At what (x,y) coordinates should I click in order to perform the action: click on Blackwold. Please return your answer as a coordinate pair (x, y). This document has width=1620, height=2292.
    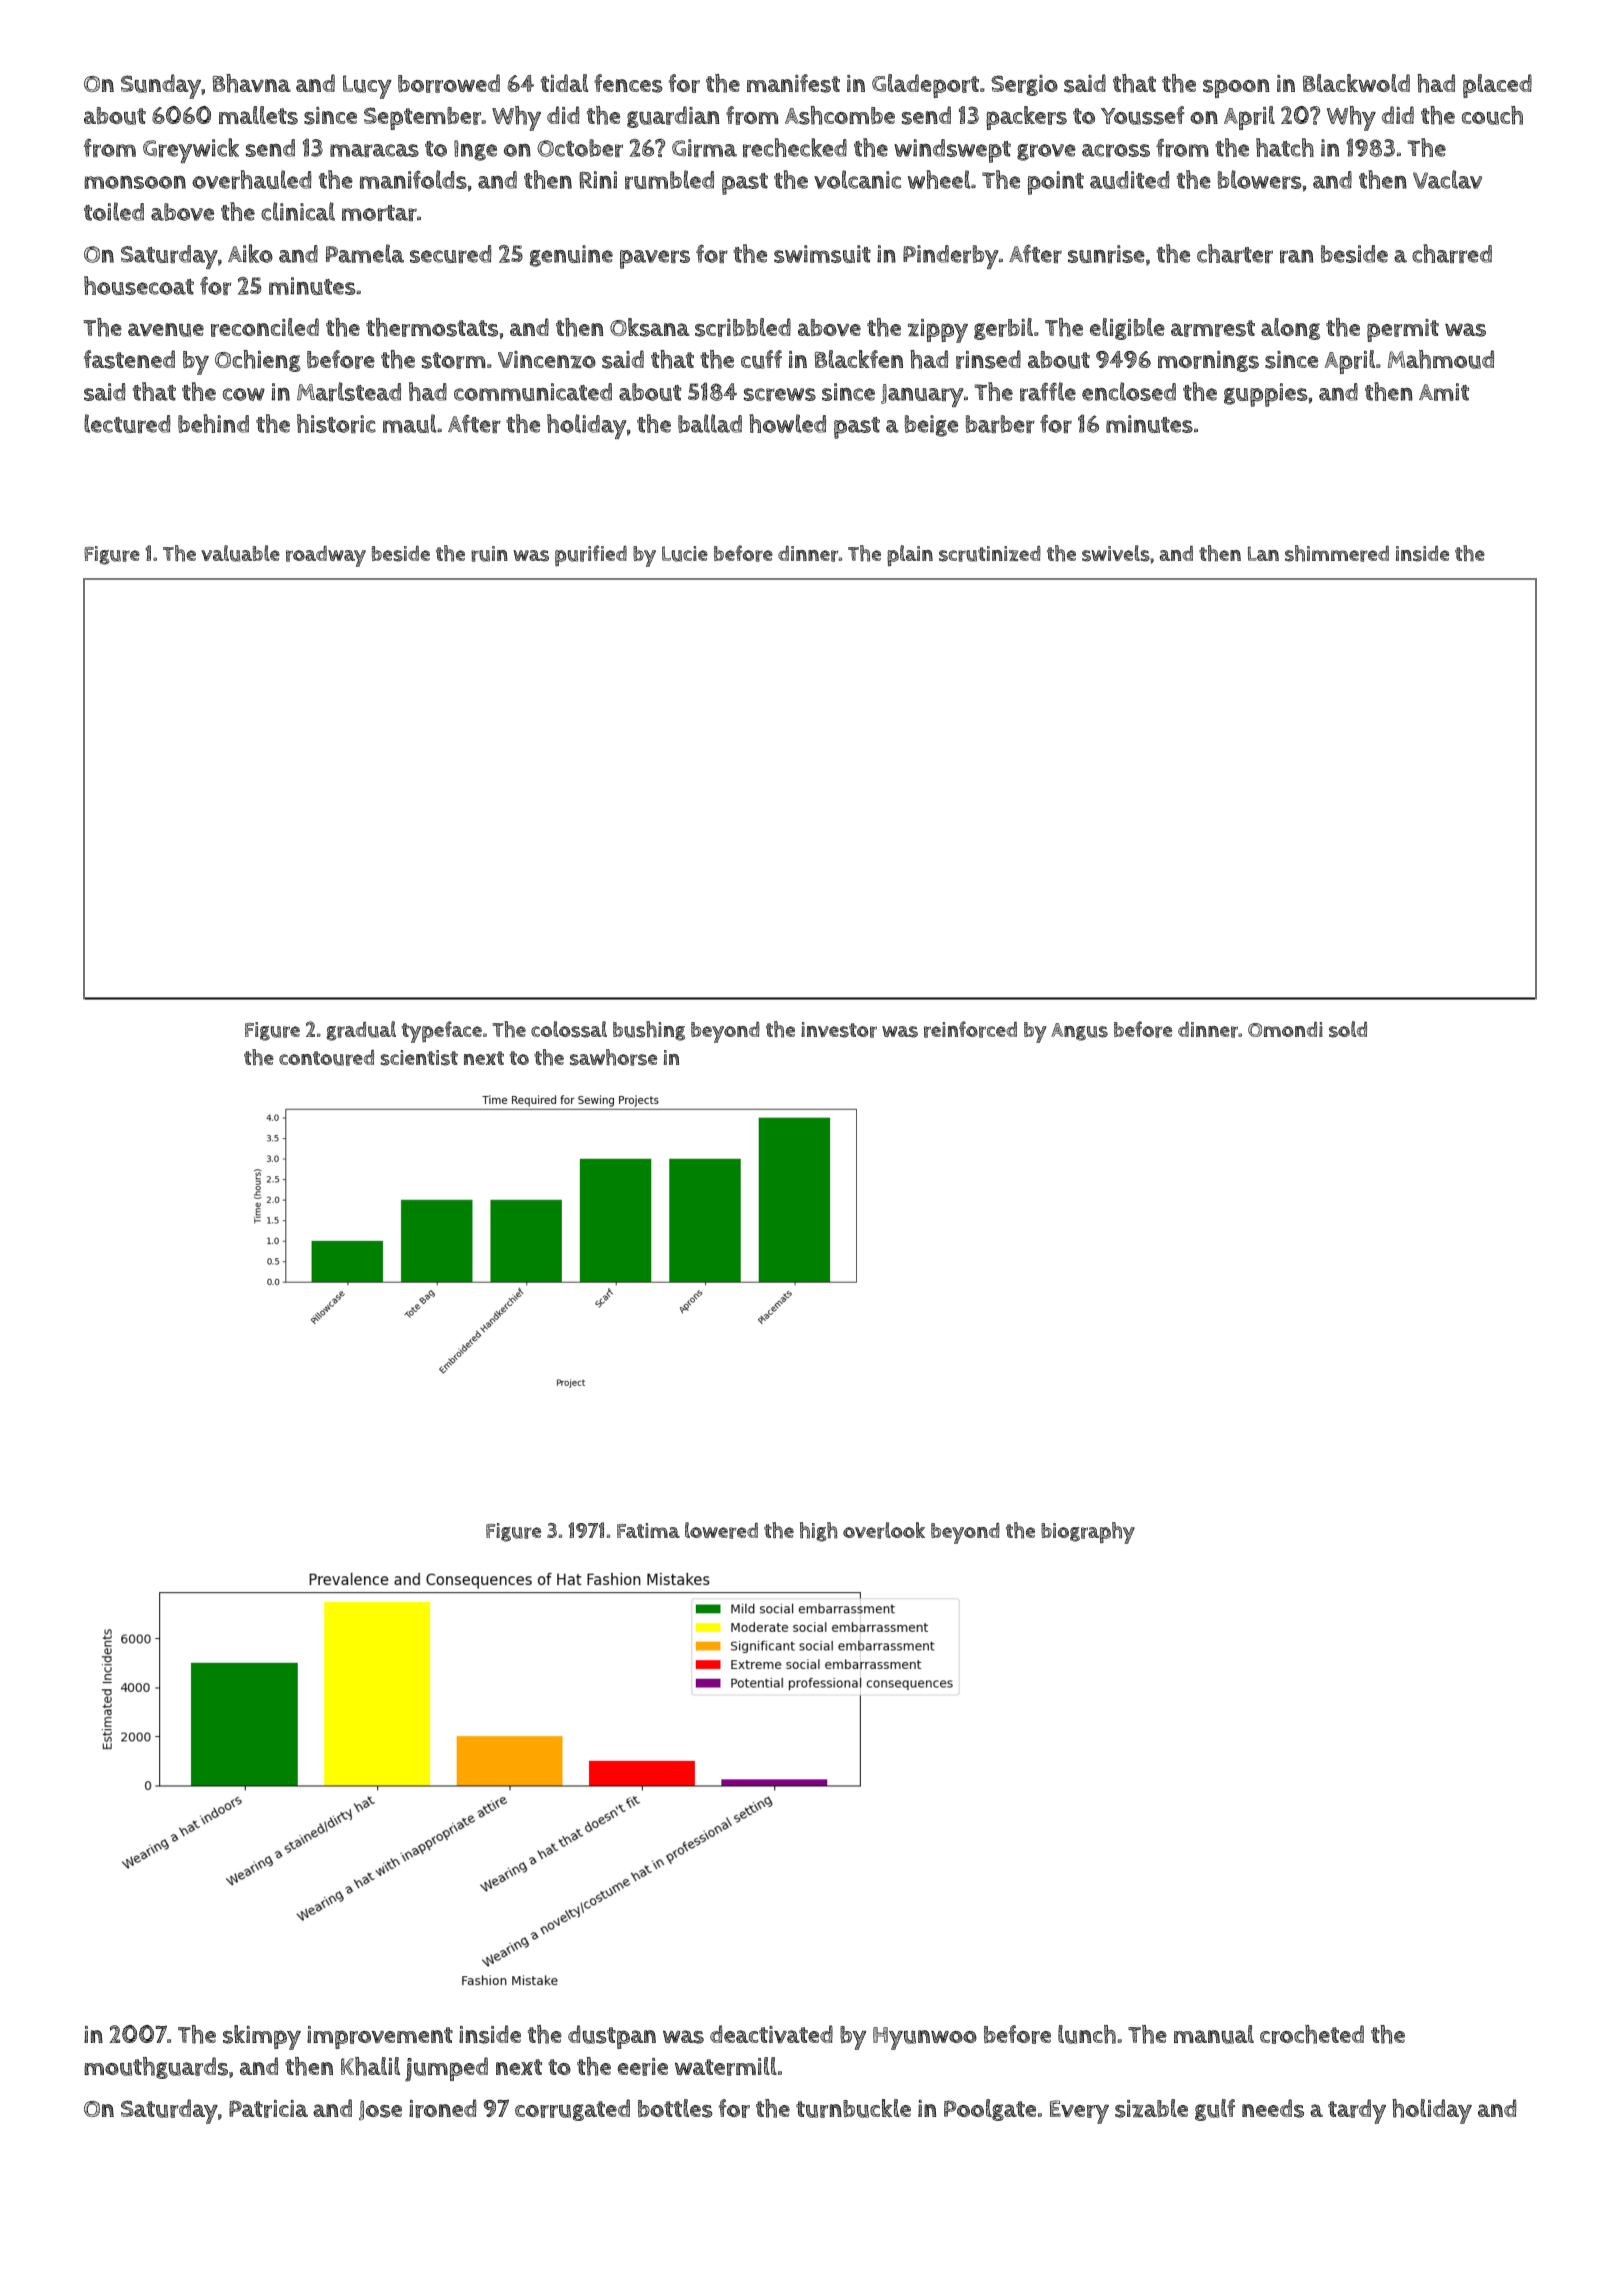
    Looking at the image, I should click on (1356, 83).
